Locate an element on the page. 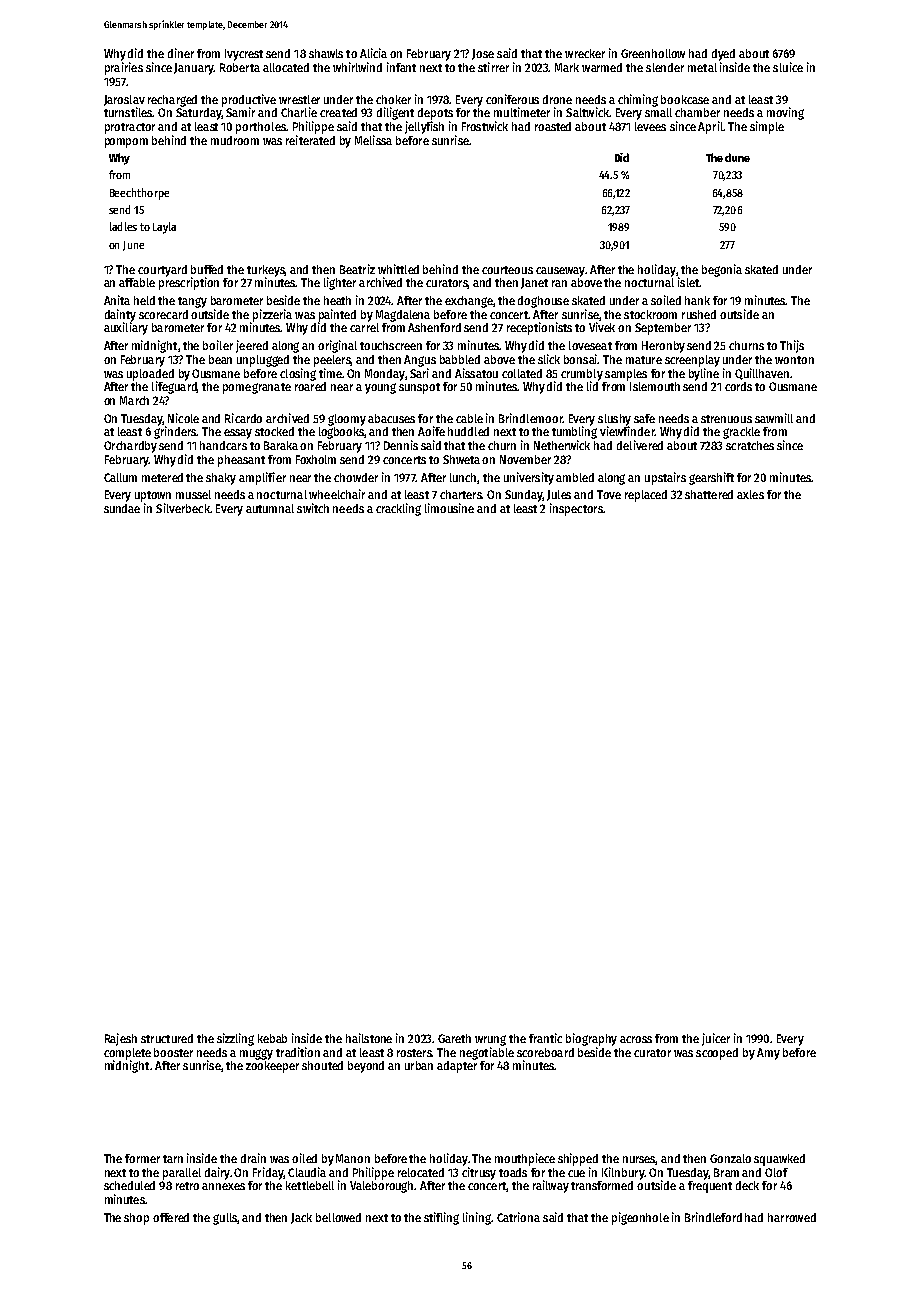 The height and width of the page is (1308, 924). unplugged is located at coordinates (263, 361).
